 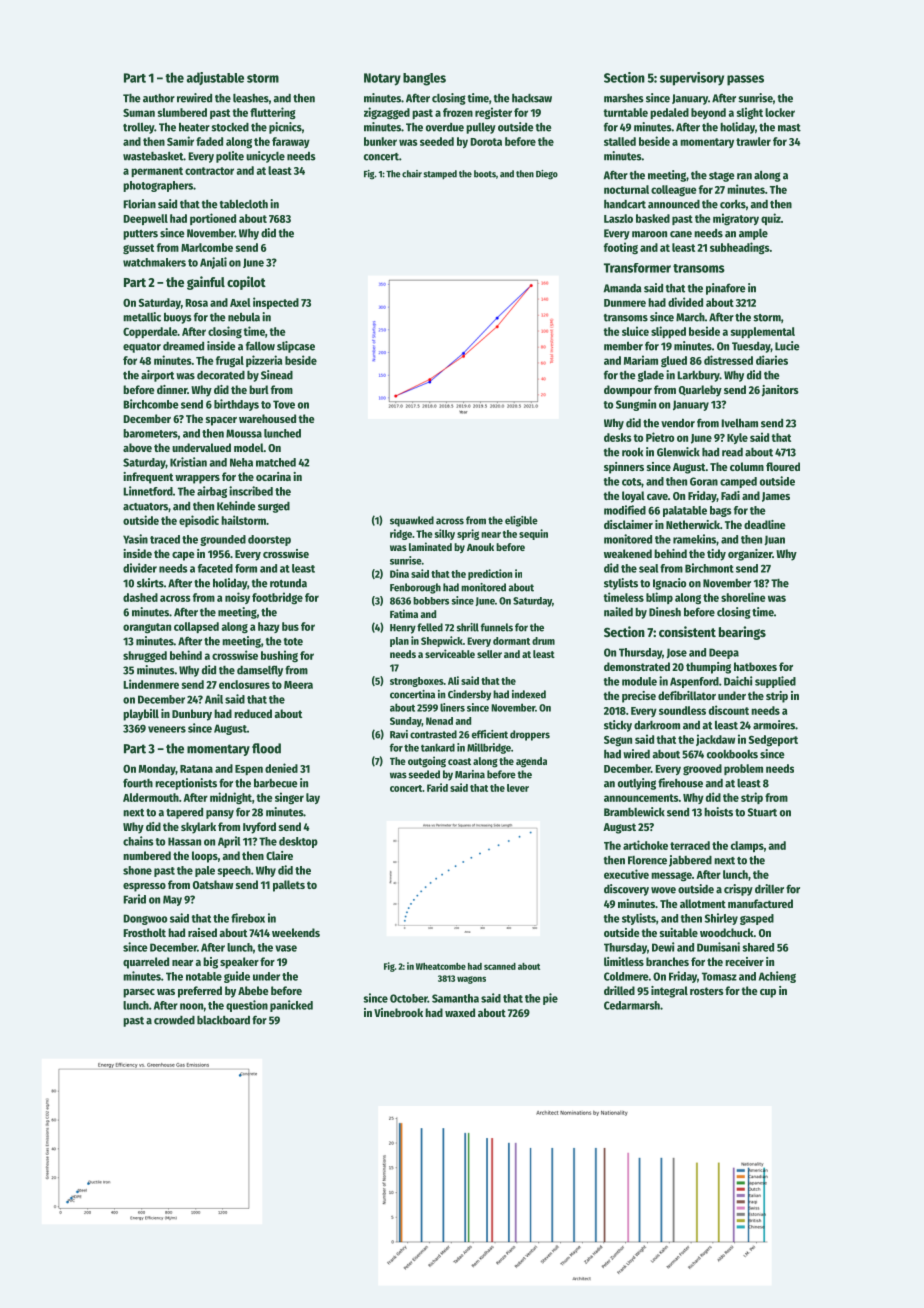 I want to click on stage, so click(x=721, y=177).
